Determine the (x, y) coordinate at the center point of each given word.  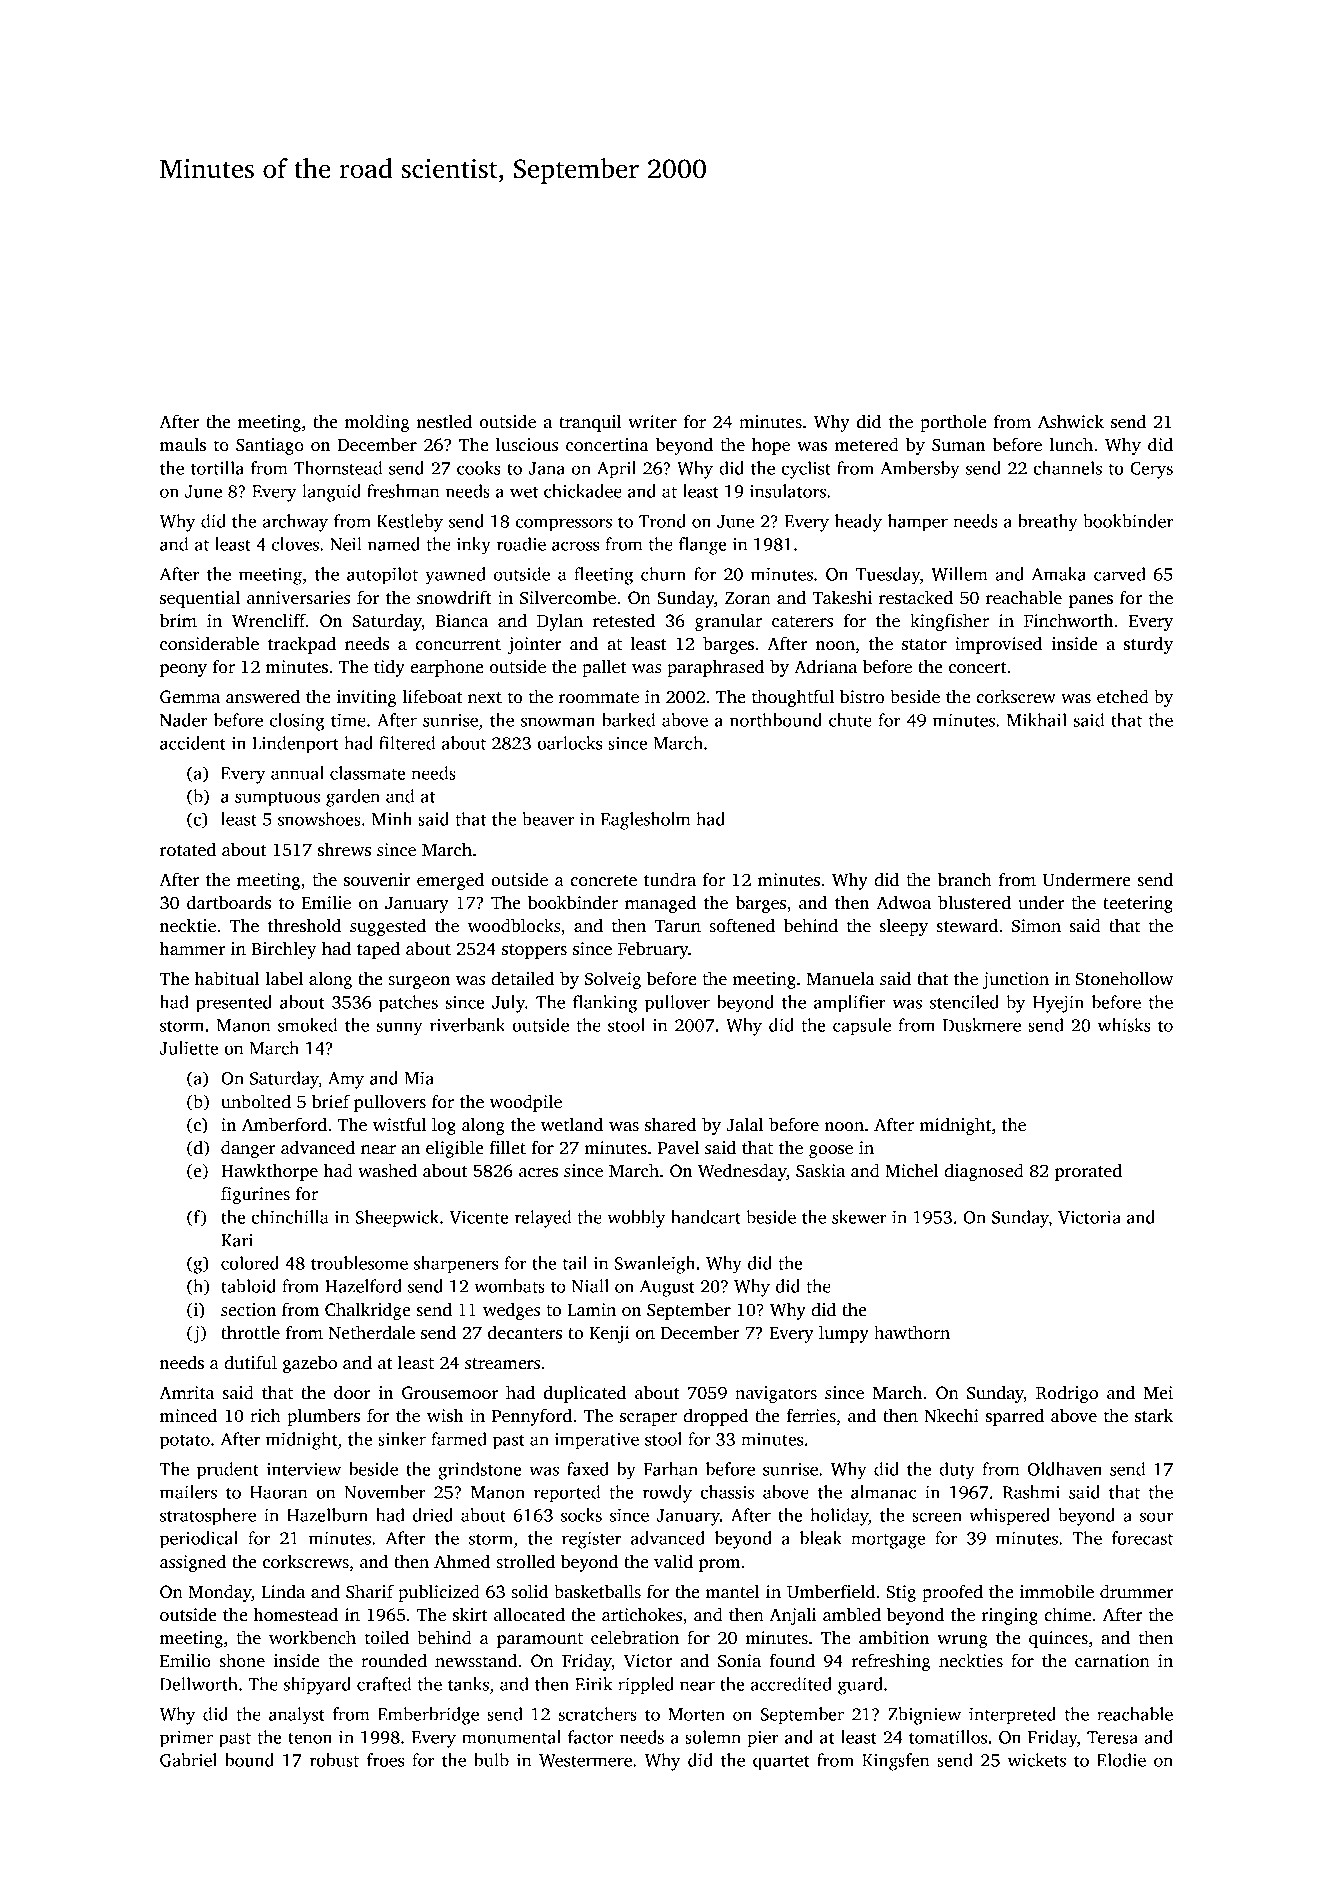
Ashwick (1071, 421)
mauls (183, 445)
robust (334, 1760)
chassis (727, 1492)
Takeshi (842, 597)
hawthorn (912, 1332)
